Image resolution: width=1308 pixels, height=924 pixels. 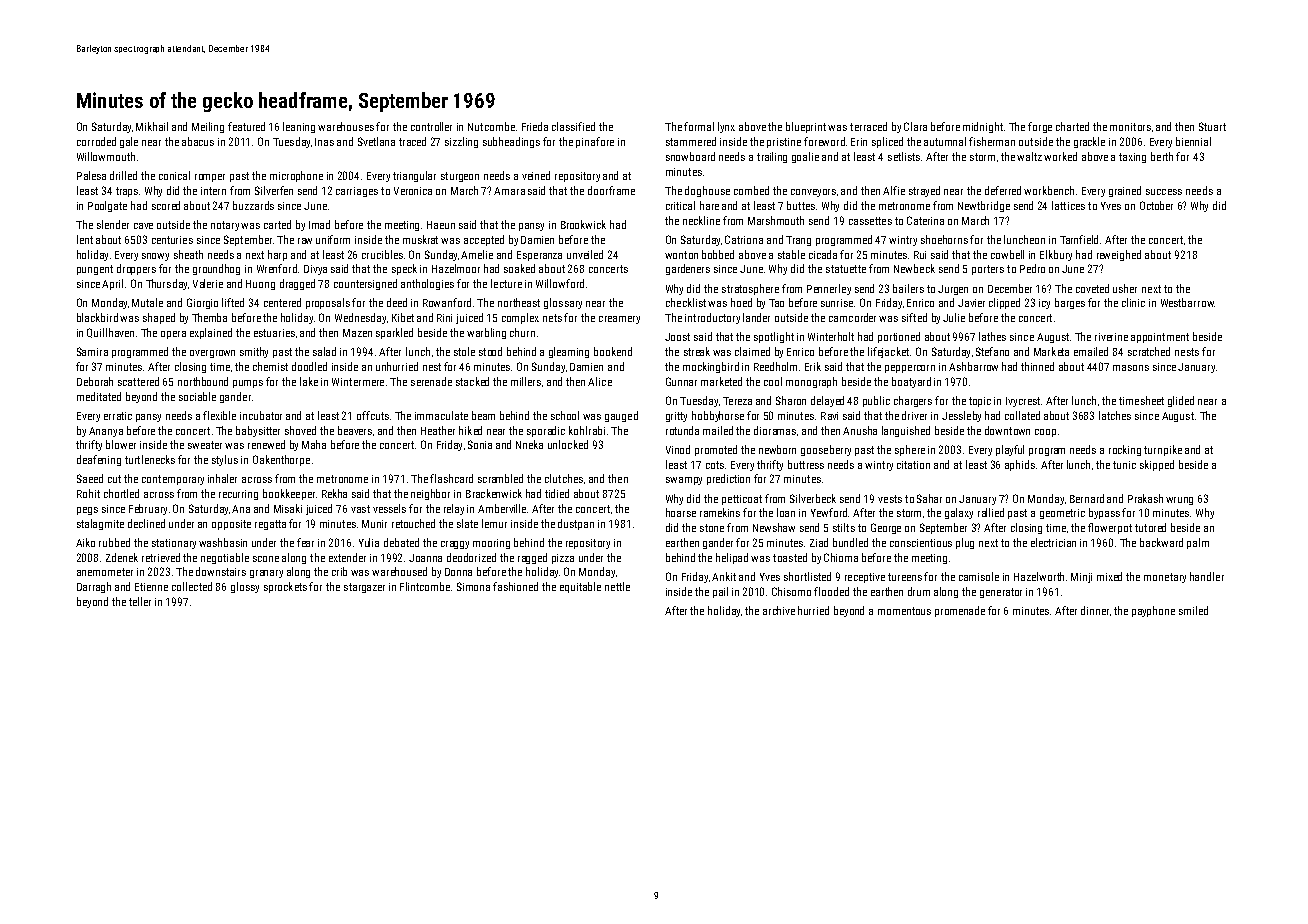 What do you see at coordinates (1157, 465) in the screenshot?
I see `skipped` at bounding box center [1157, 465].
